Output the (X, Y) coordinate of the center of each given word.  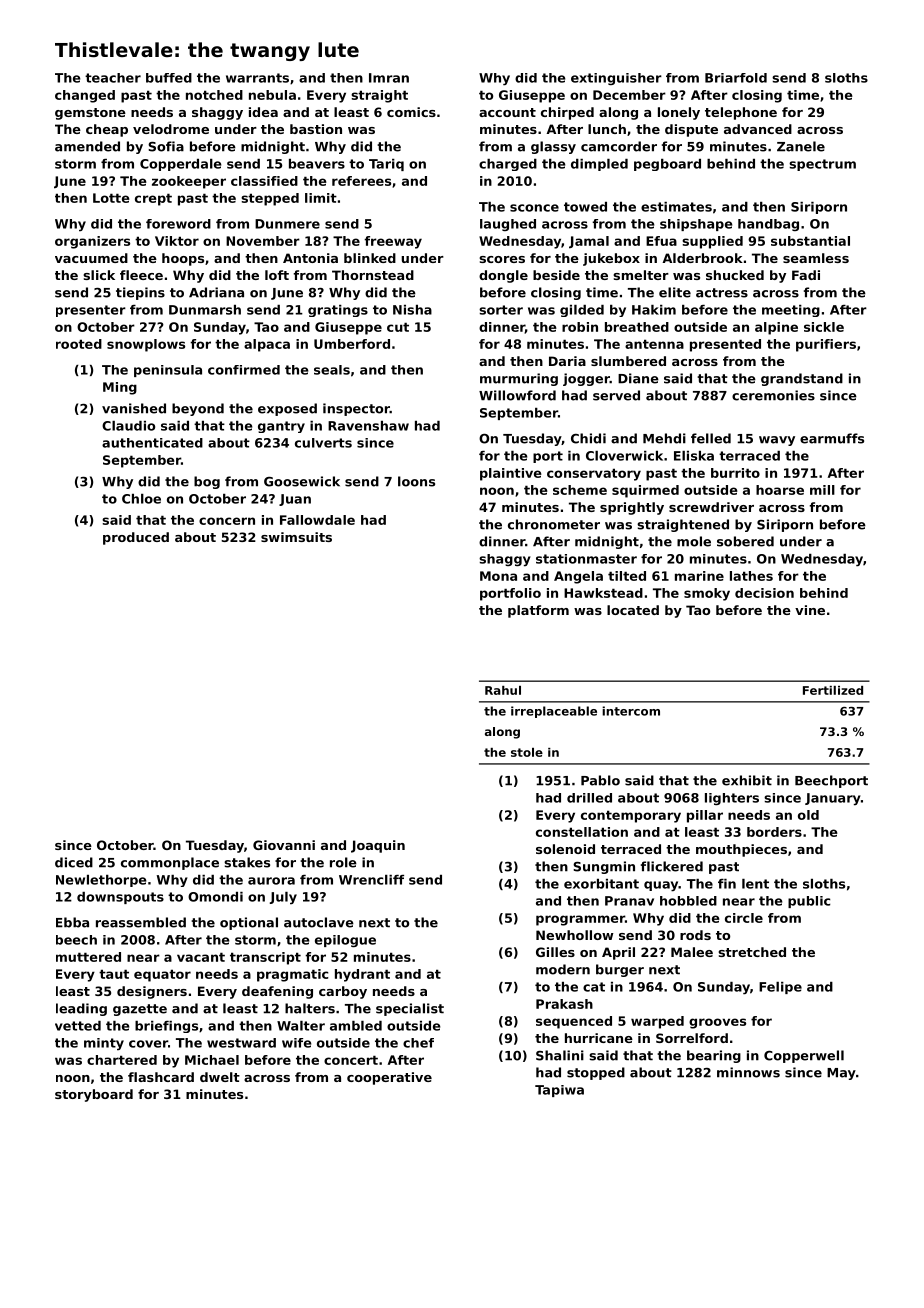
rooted (79, 344)
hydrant (362, 975)
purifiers (826, 345)
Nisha (412, 310)
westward (241, 1043)
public (809, 902)
